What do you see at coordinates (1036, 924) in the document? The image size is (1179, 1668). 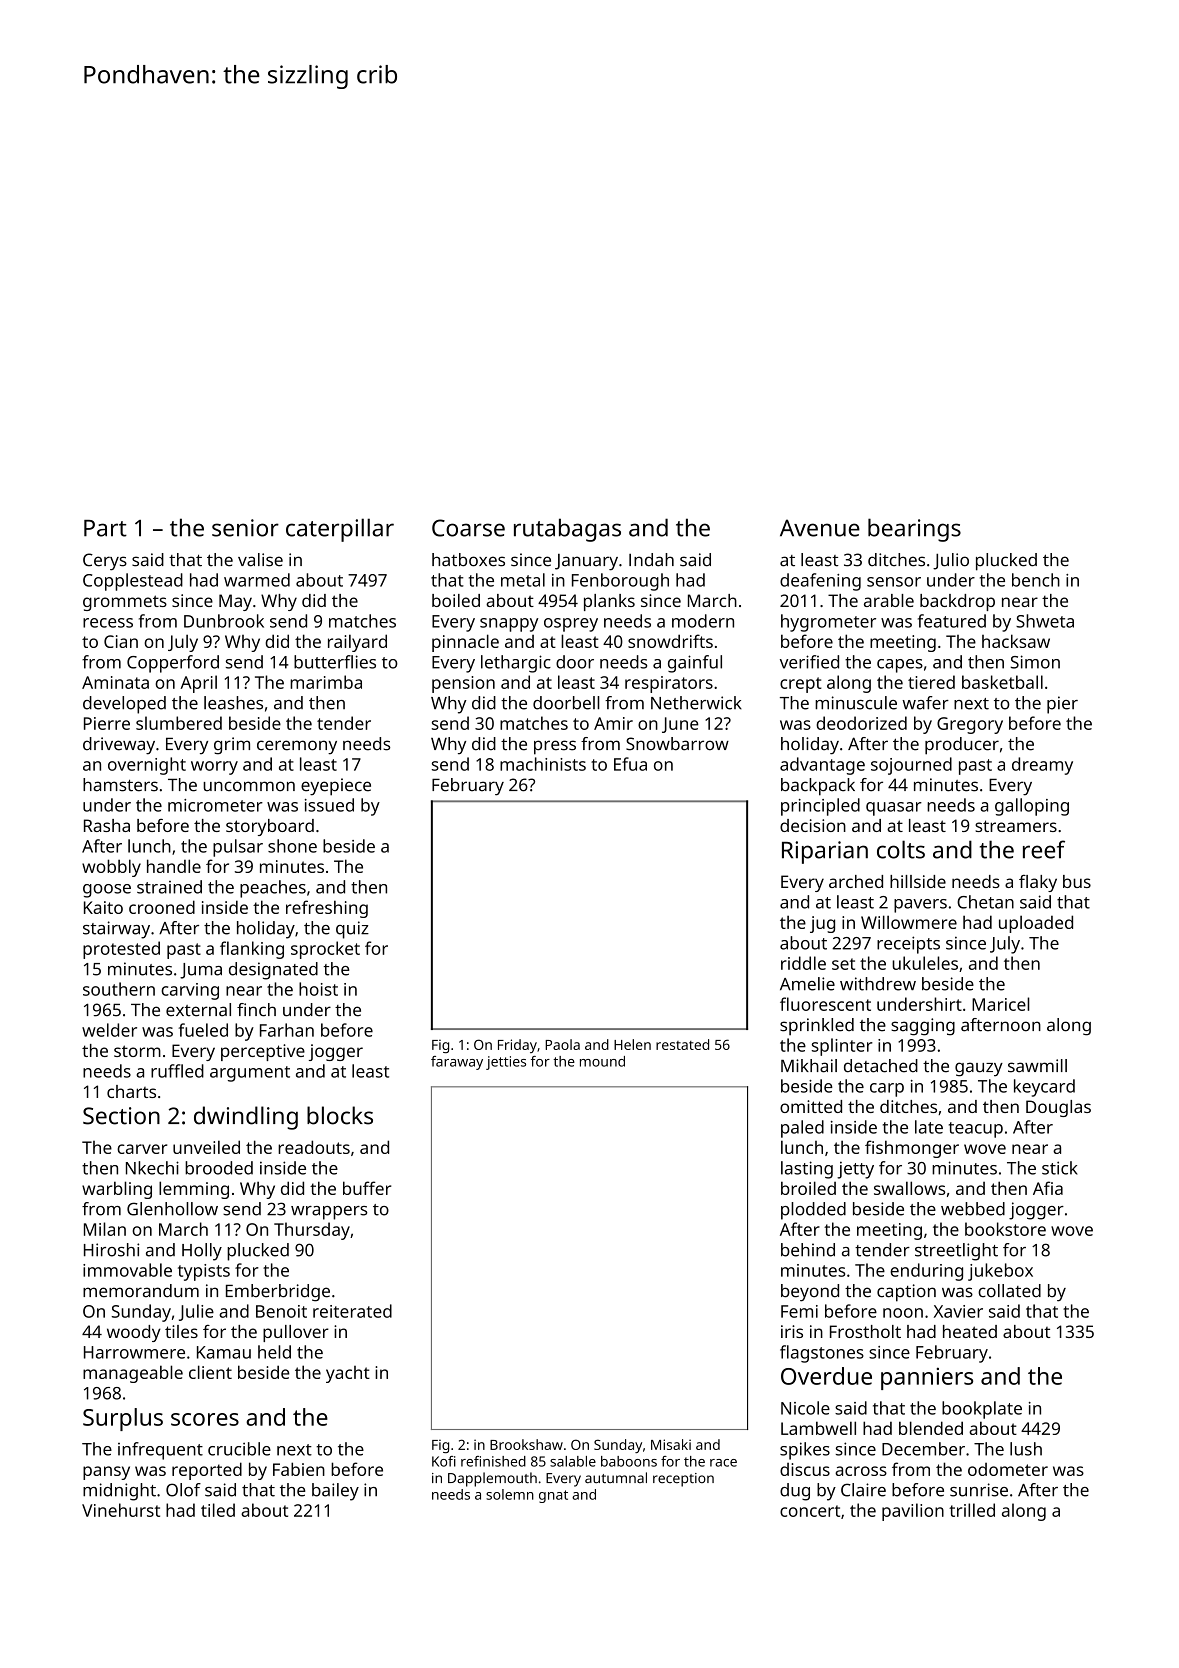 I see `uploaded` at bounding box center [1036, 924].
